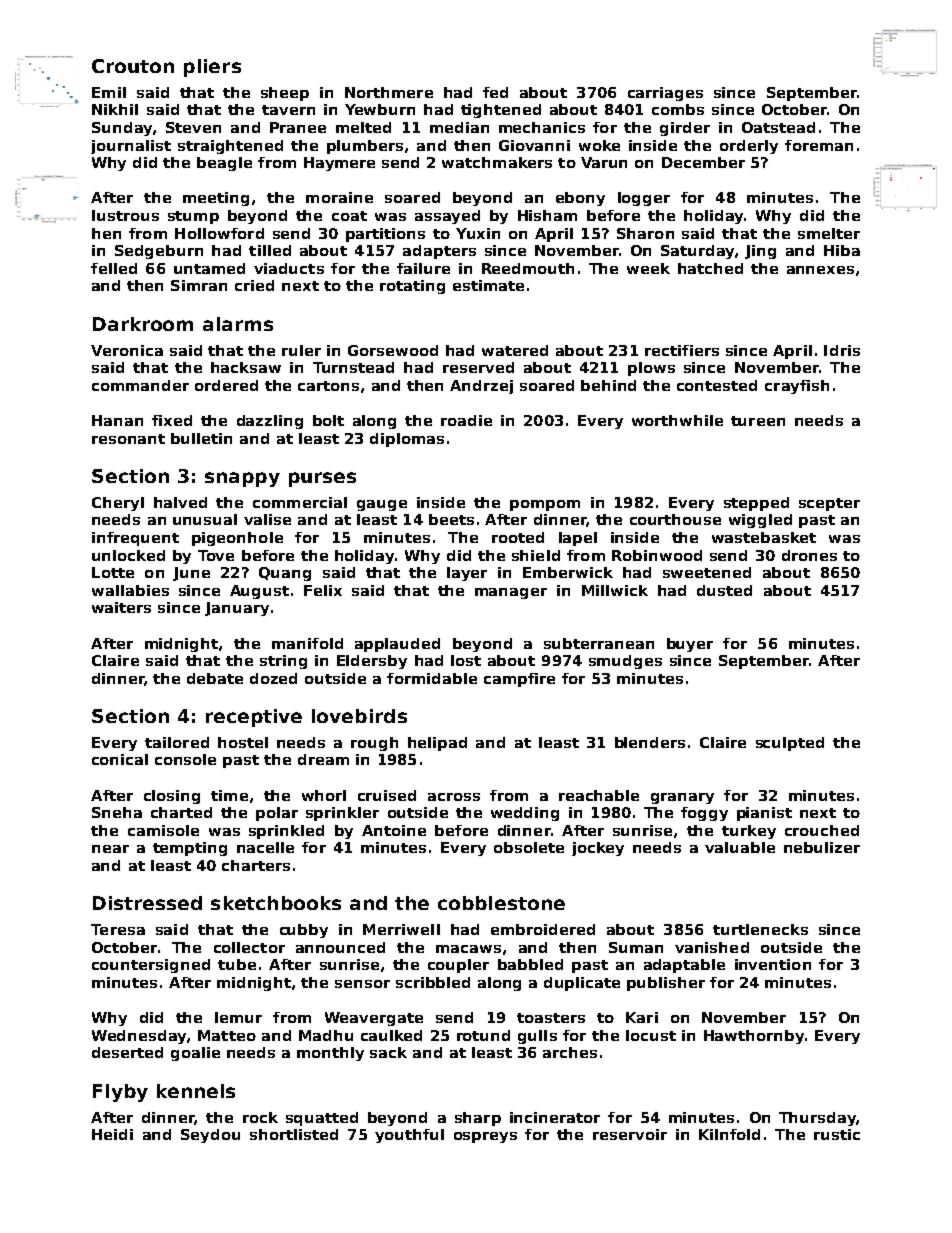 The width and height of the screenshot is (952, 1233). I want to click on mechanics, so click(542, 127).
